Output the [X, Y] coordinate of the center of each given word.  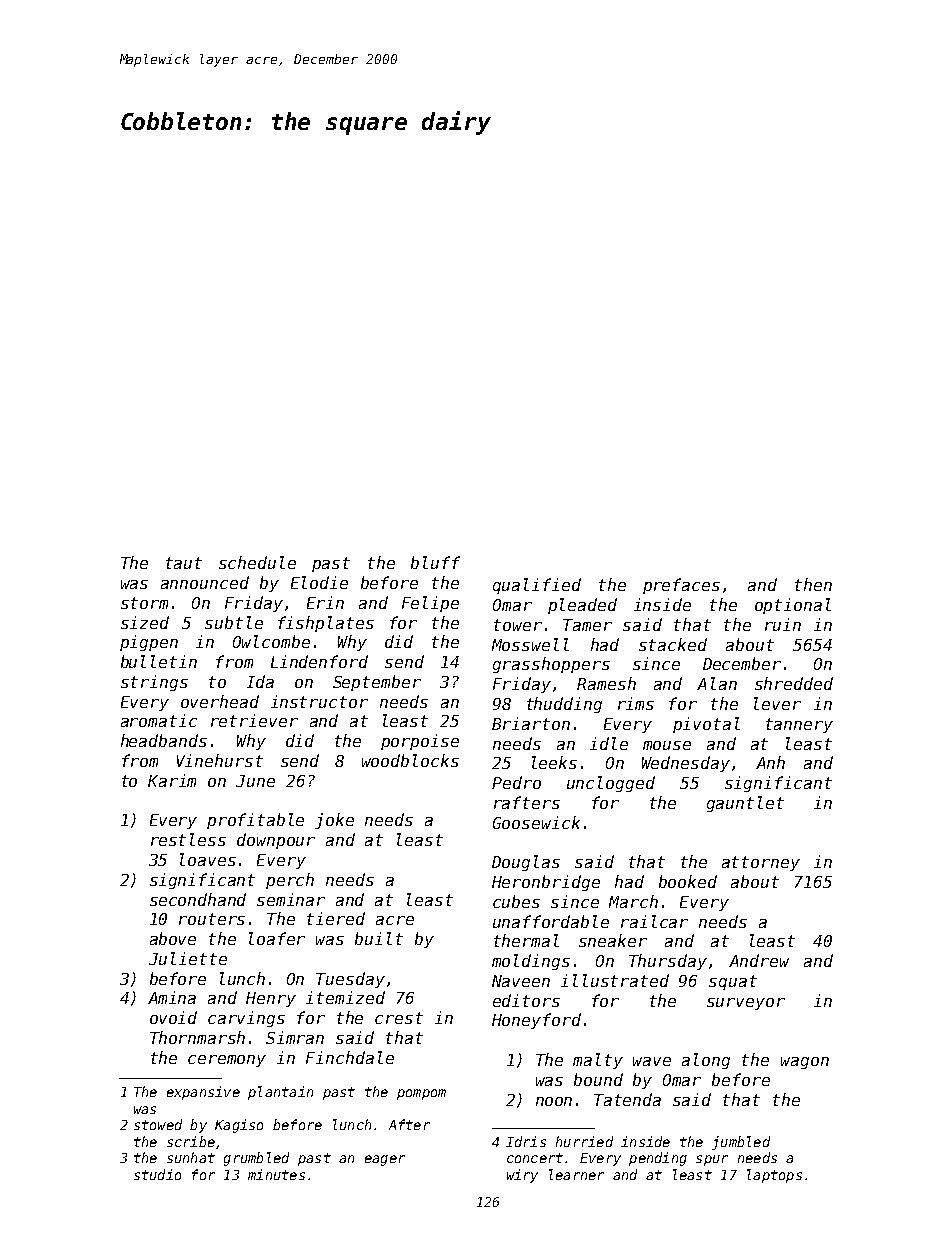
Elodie [319, 582]
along [706, 1061]
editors [526, 1000]
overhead [220, 701]
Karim [172, 780]
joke [334, 821]
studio [157, 1174]
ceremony [227, 1061]
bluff [435, 562]
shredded [794, 683]
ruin [783, 624]
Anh [770, 762]
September [377, 683]
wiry [522, 1176]
